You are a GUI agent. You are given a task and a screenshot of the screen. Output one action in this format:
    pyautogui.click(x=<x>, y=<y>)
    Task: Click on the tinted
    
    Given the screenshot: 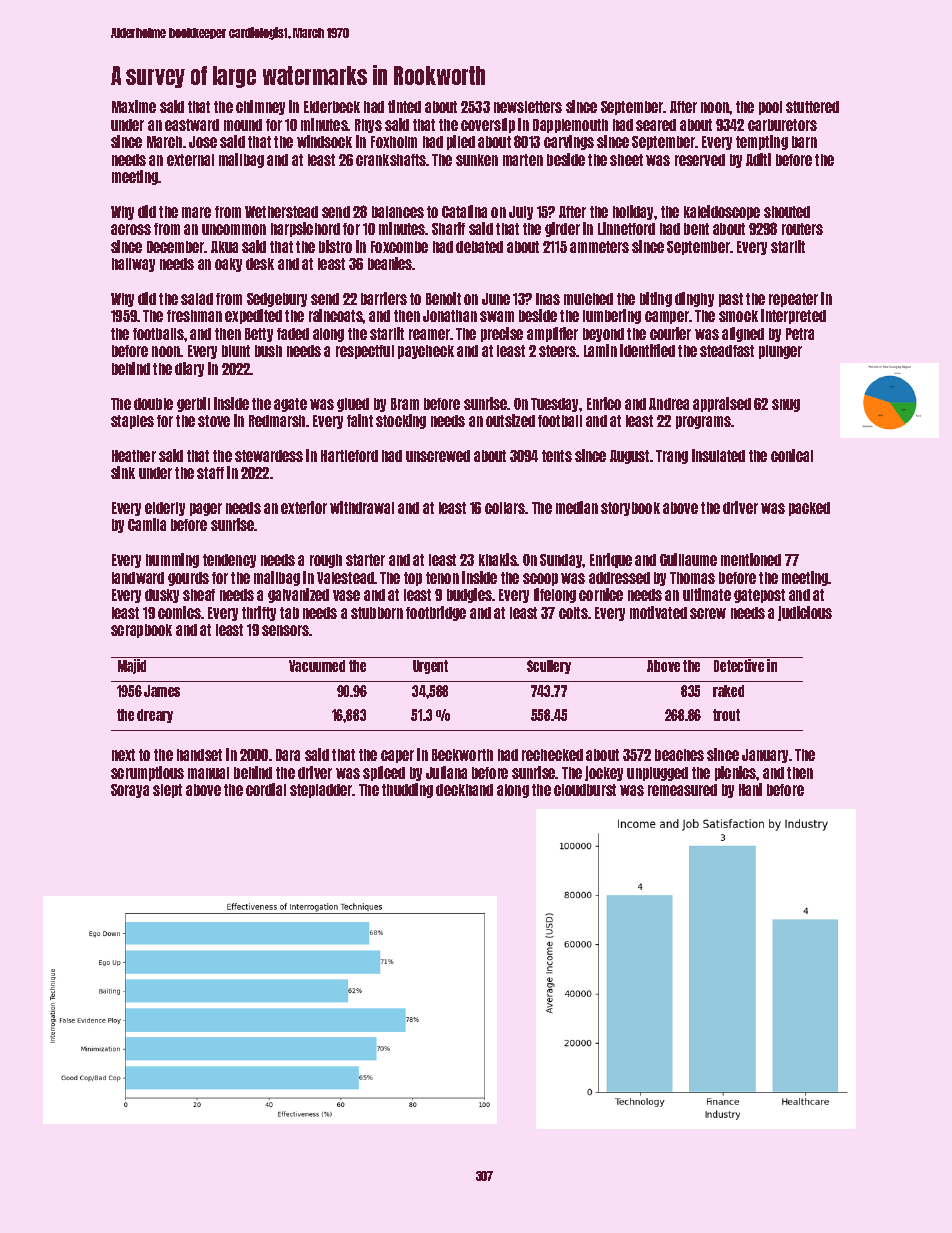 What is the action you would take?
    pyautogui.click(x=404, y=106)
